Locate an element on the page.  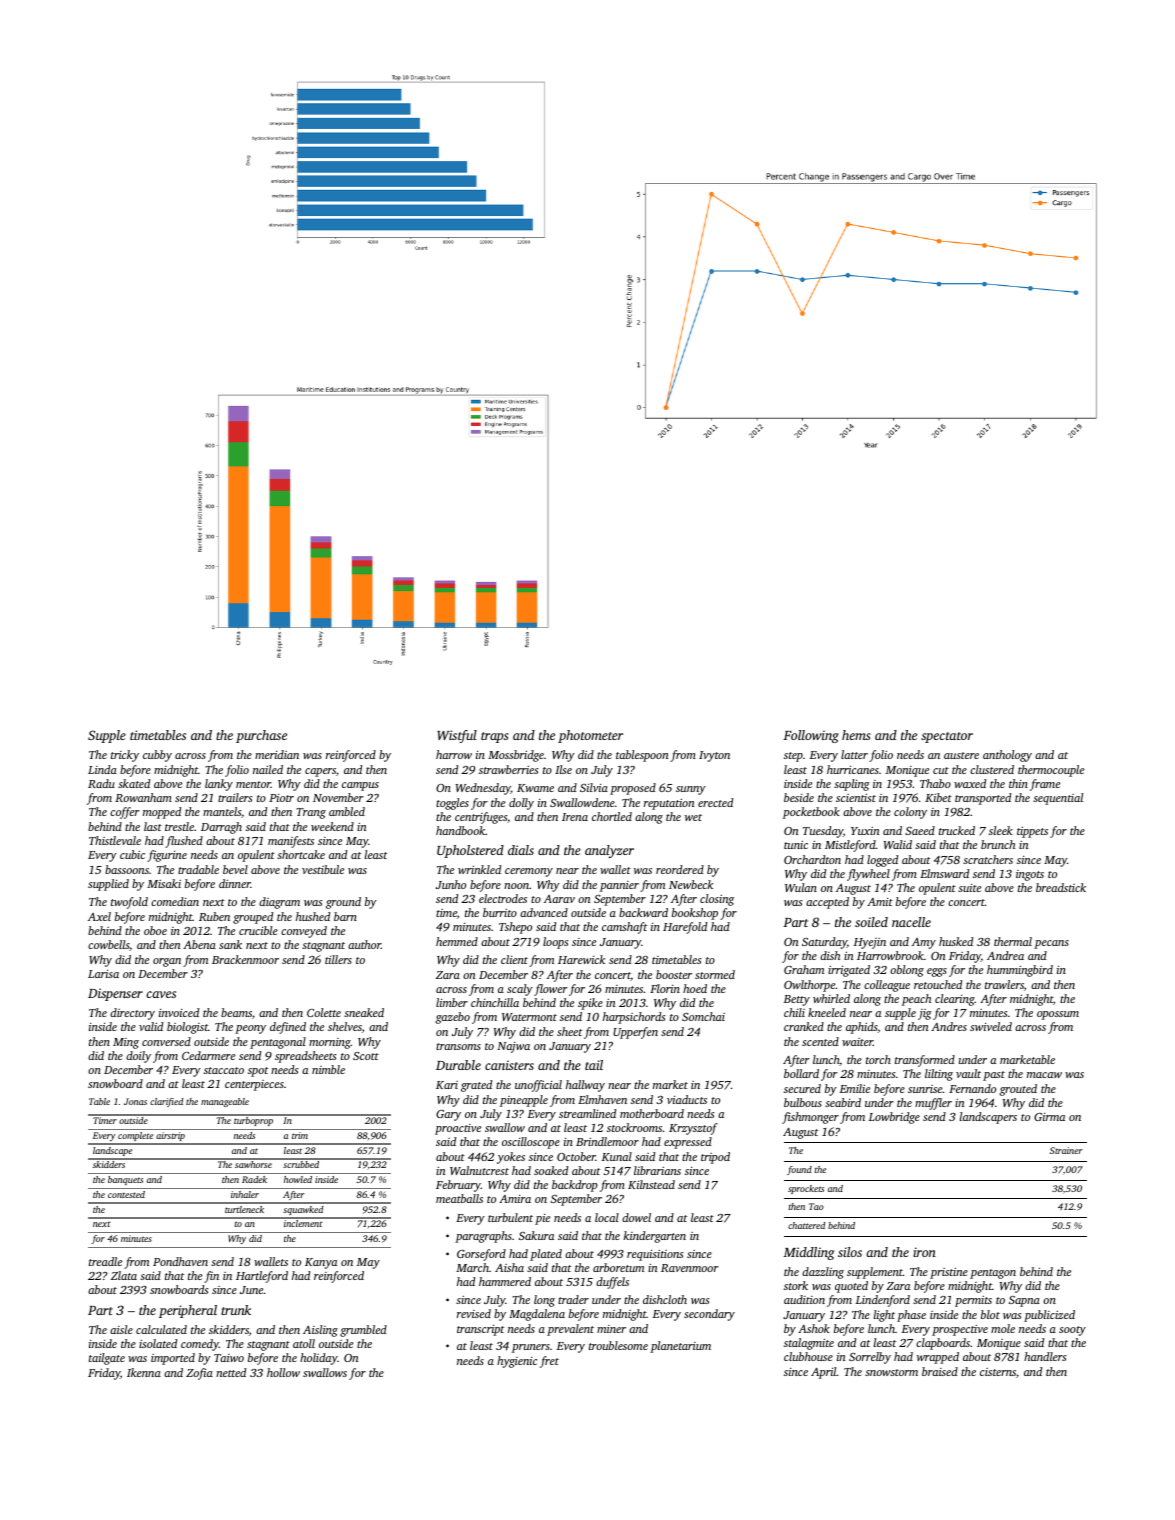
sunrise is located at coordinates (925, 1089).
